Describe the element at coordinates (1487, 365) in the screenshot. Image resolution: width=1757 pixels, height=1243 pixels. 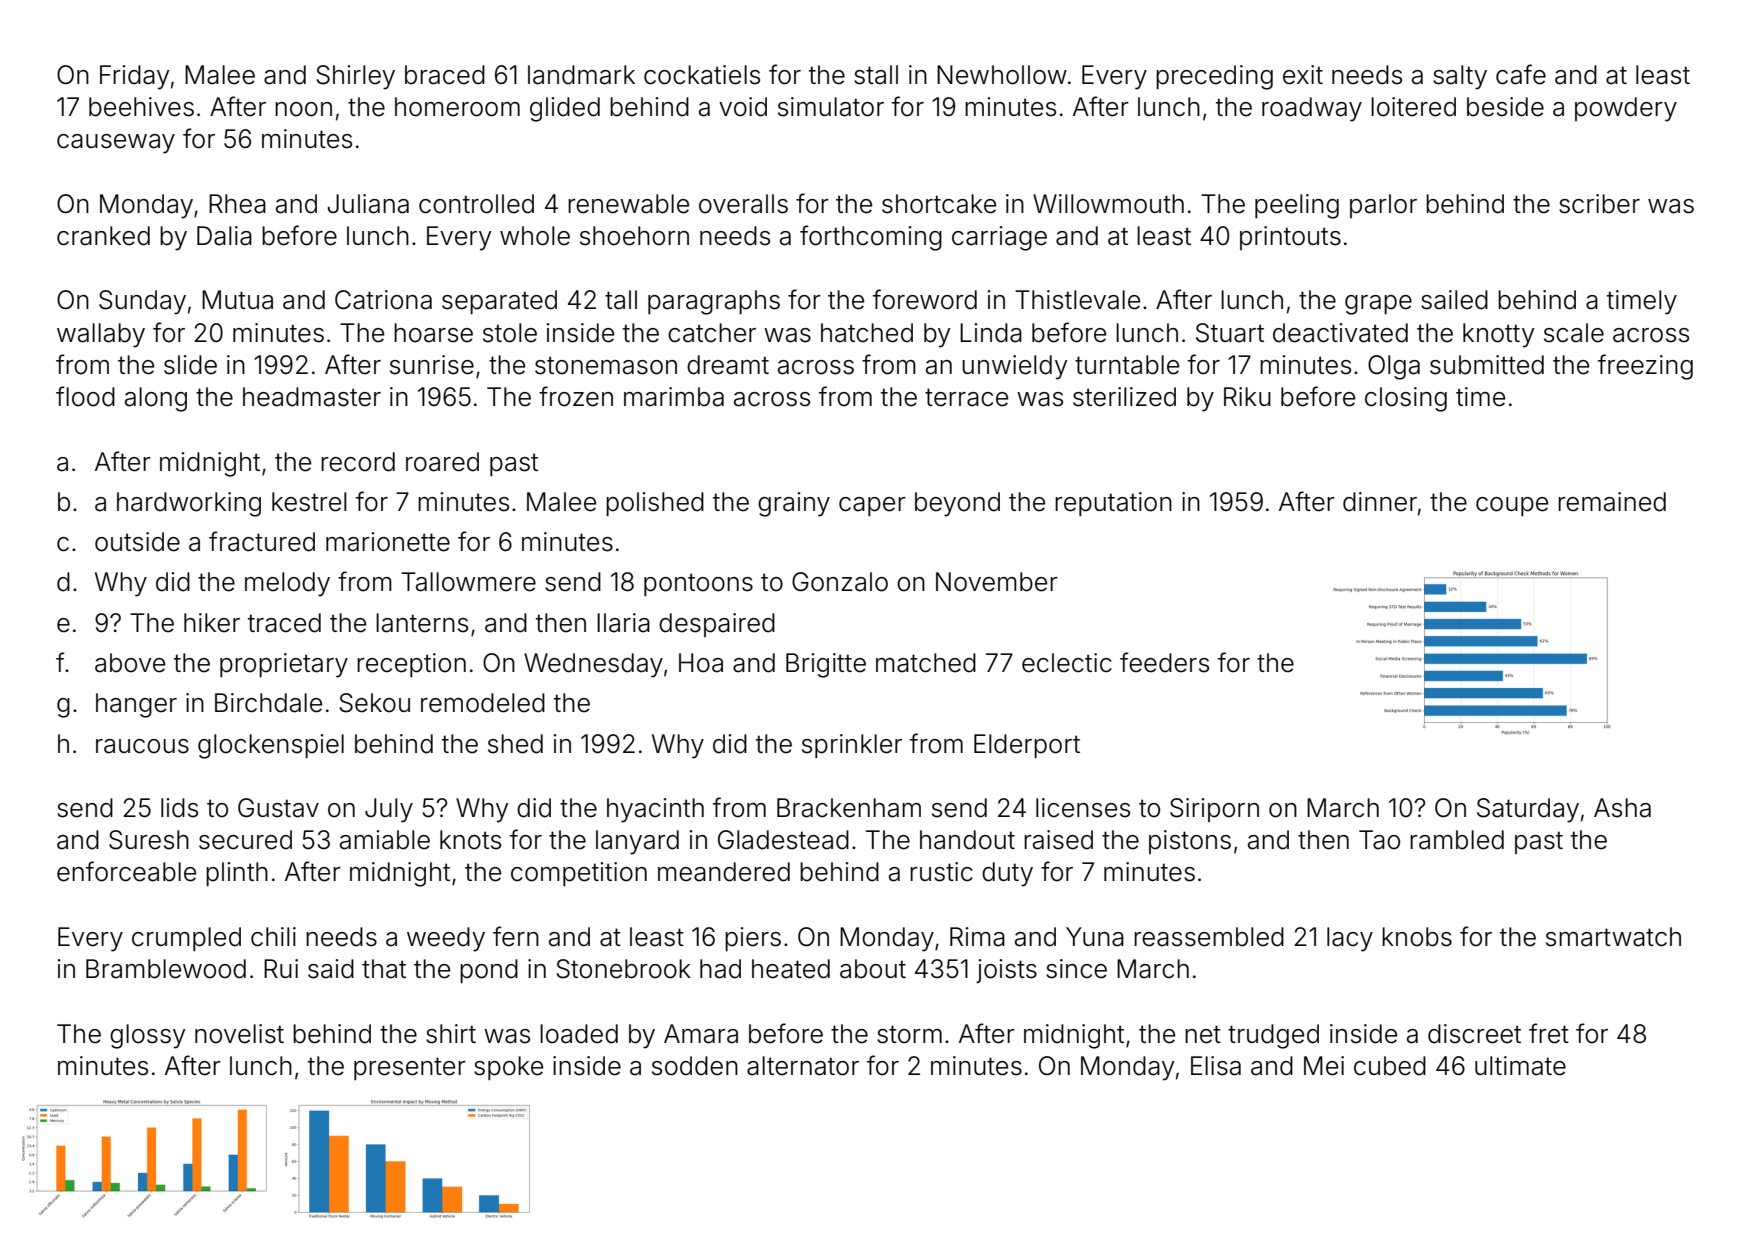
I see `submitted` at that location.
